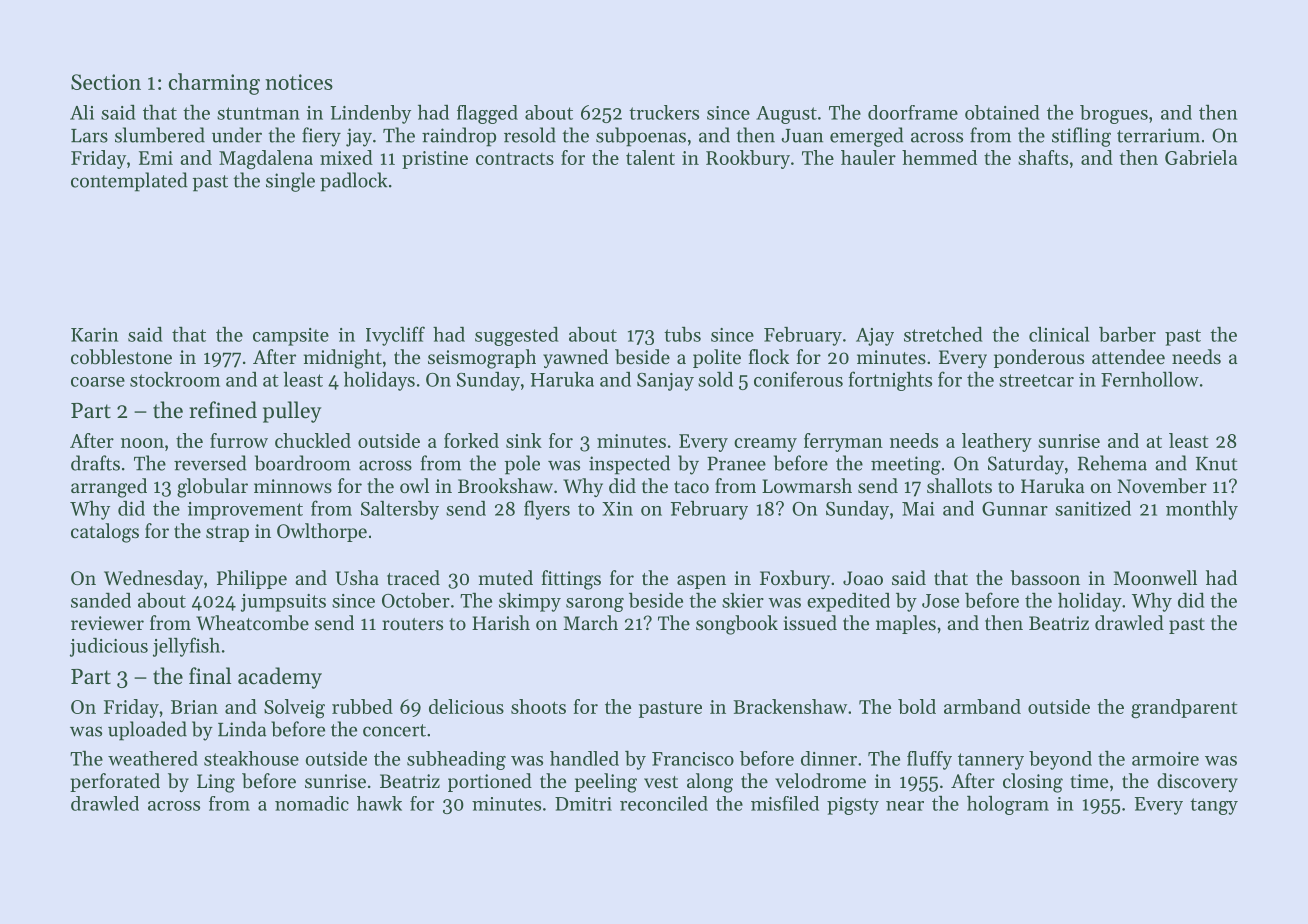  Describe the element at coordinates (664, 112) in the image. I see `truckers` at that location.
